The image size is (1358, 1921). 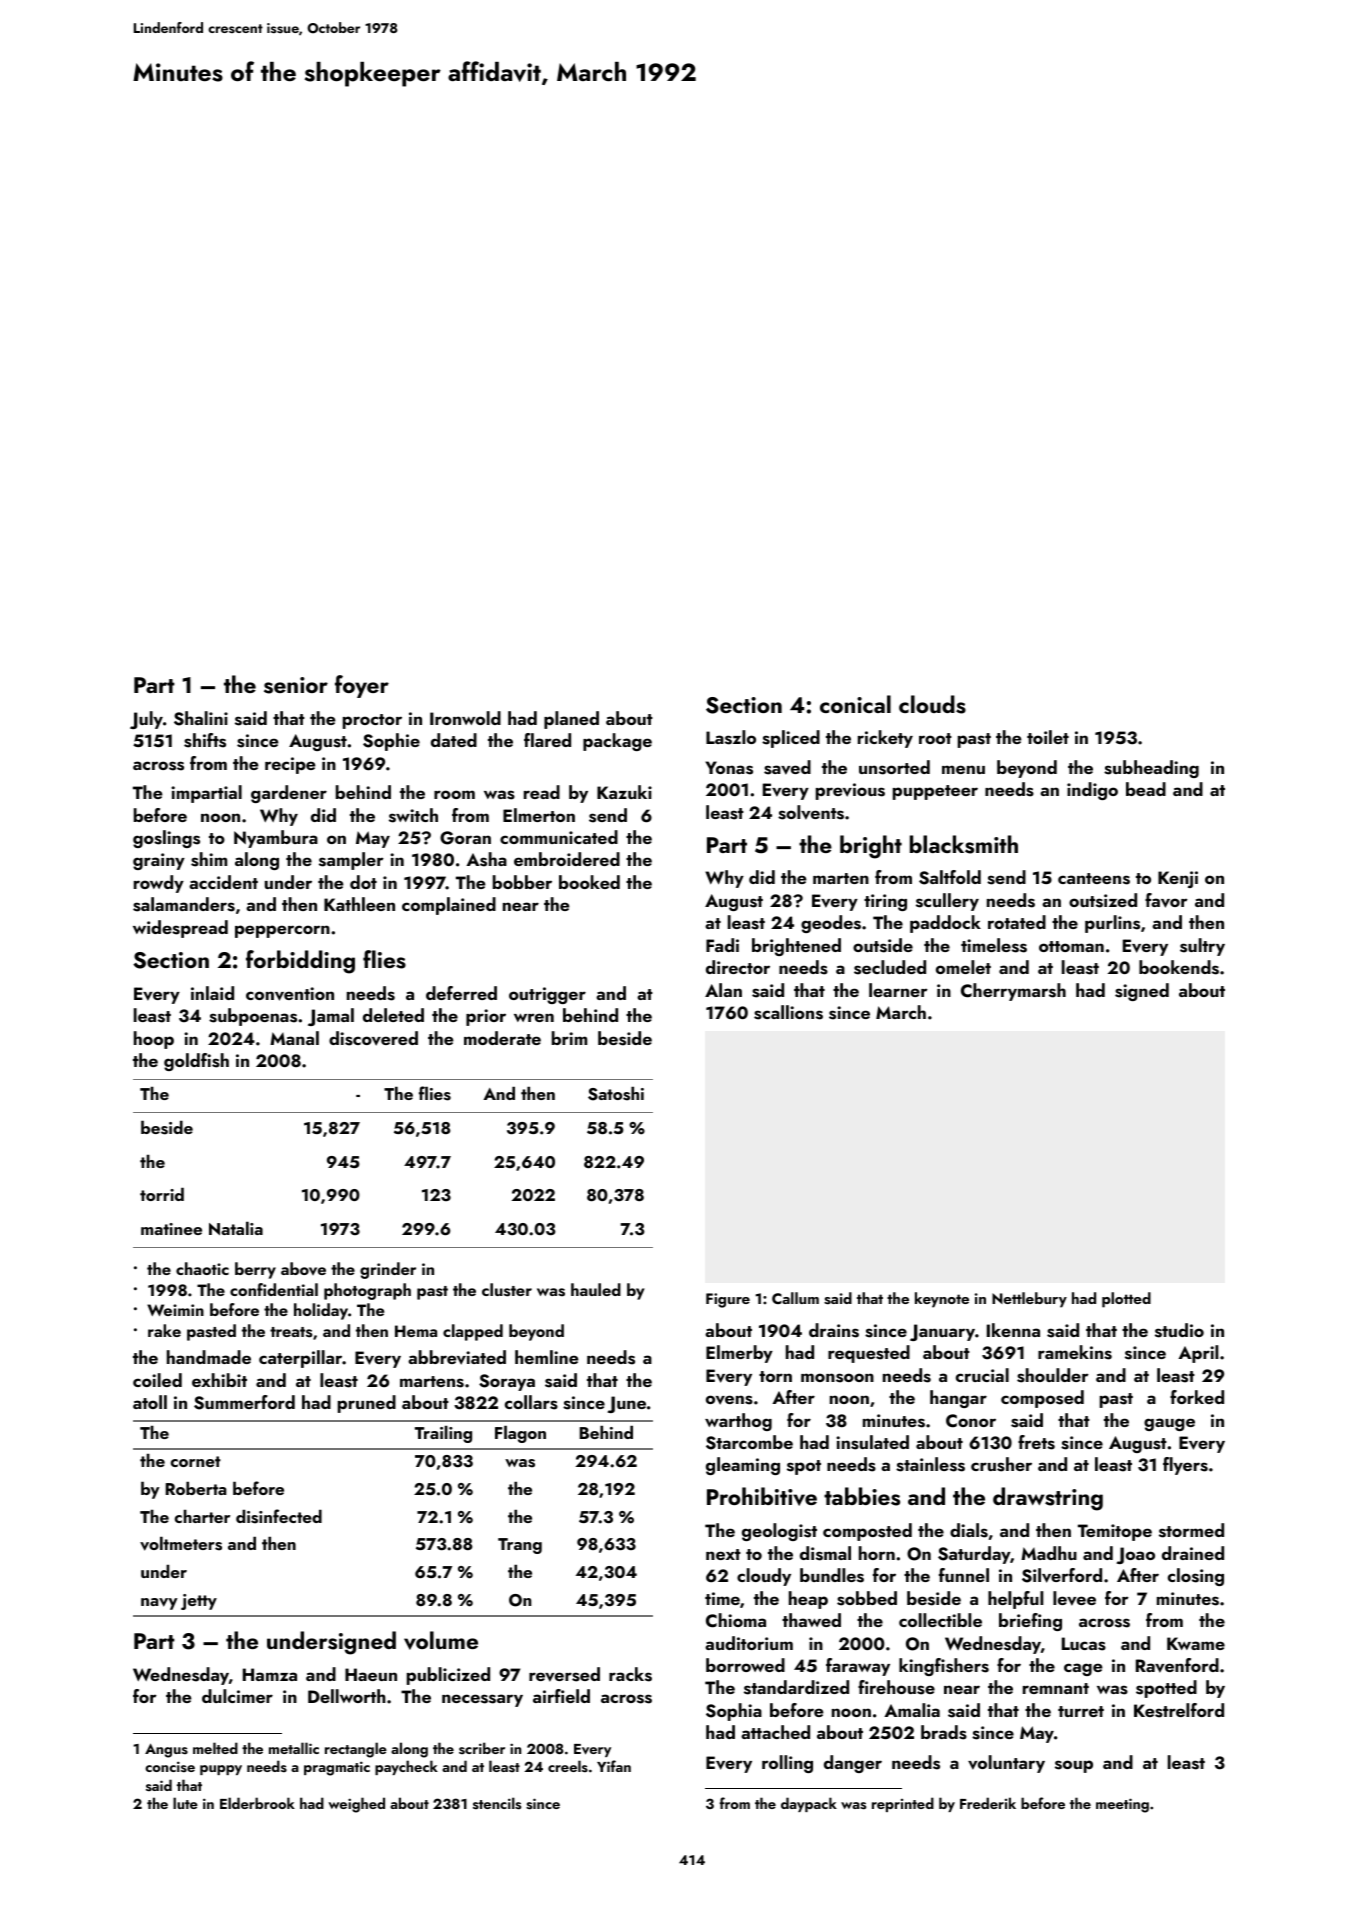 I want to click on torrid, so click(x=162, y=1194).
